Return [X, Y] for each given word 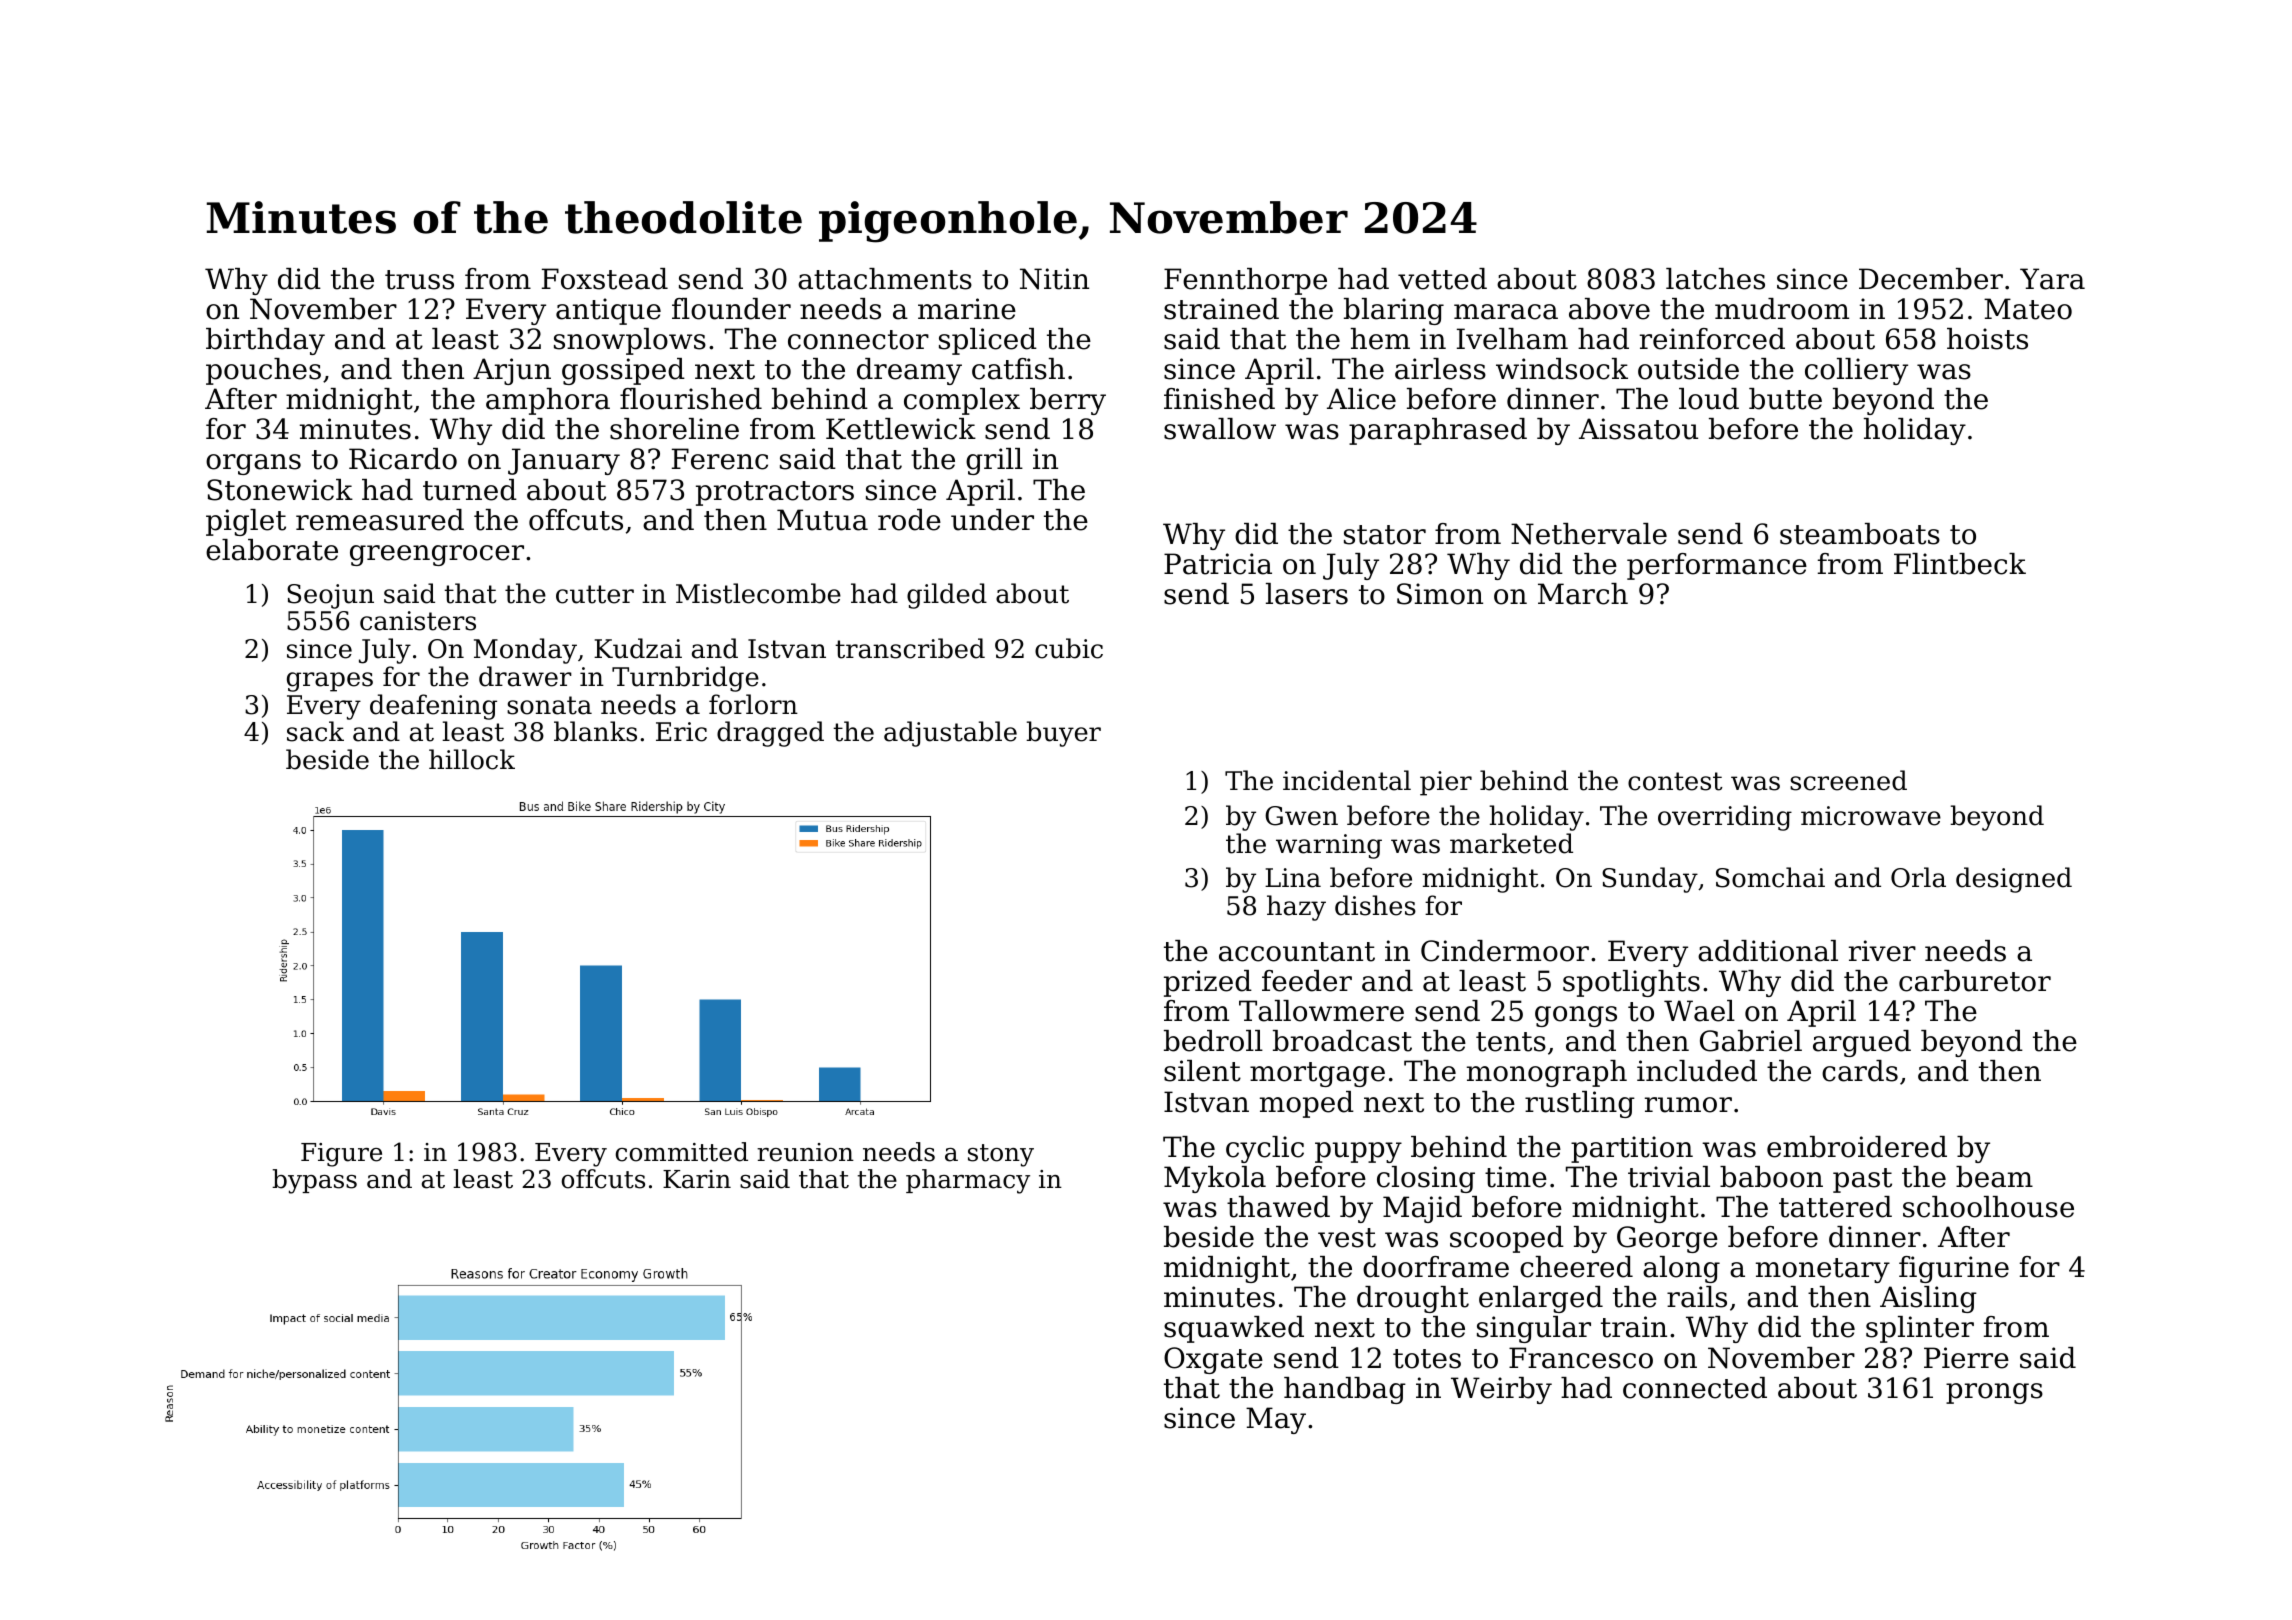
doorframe [1436, 1267]
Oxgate [1213, 1360]
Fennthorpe [1245, 281]
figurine [1954, 1269]
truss [419, 280]
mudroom [1782, 309]
